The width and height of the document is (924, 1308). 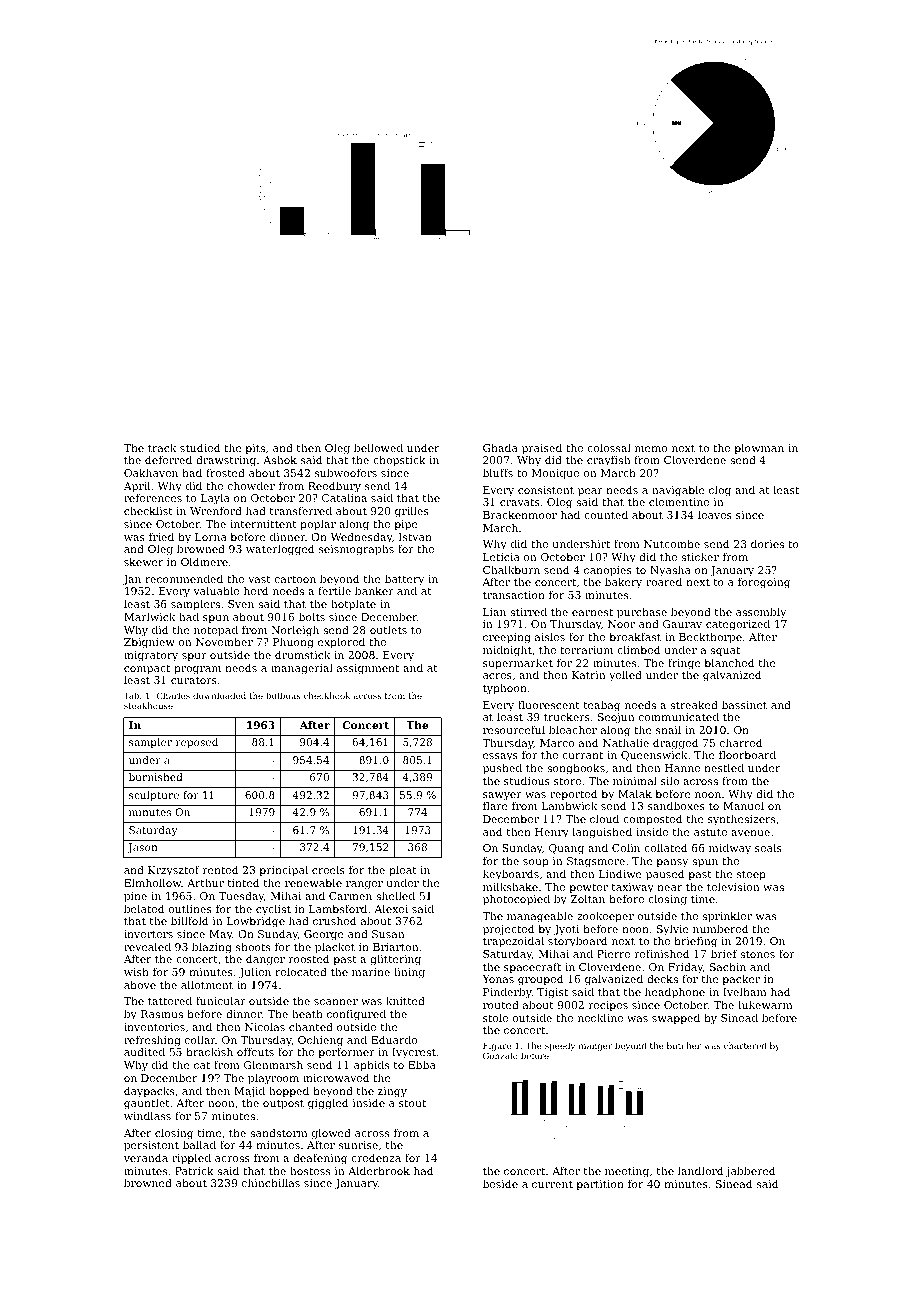 I want to click on clementine, so click(x=679, y=501).
